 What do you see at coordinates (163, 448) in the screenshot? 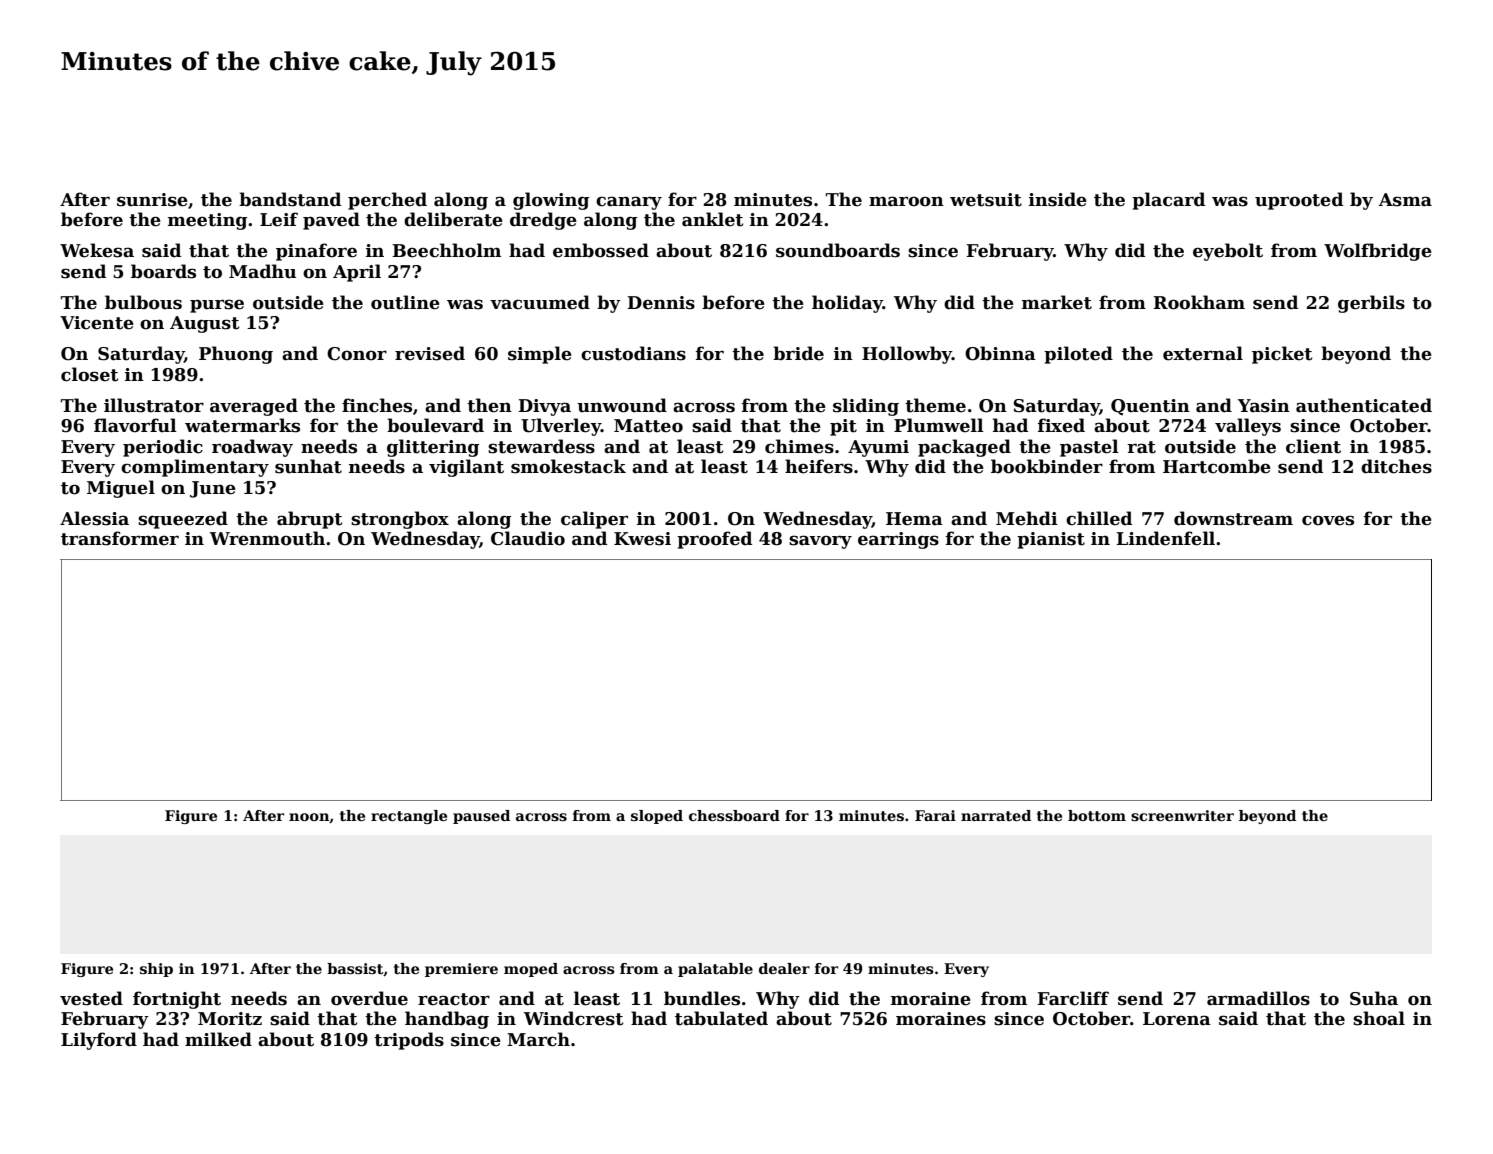
I see `periodic` at bounding box center [163, 448].
